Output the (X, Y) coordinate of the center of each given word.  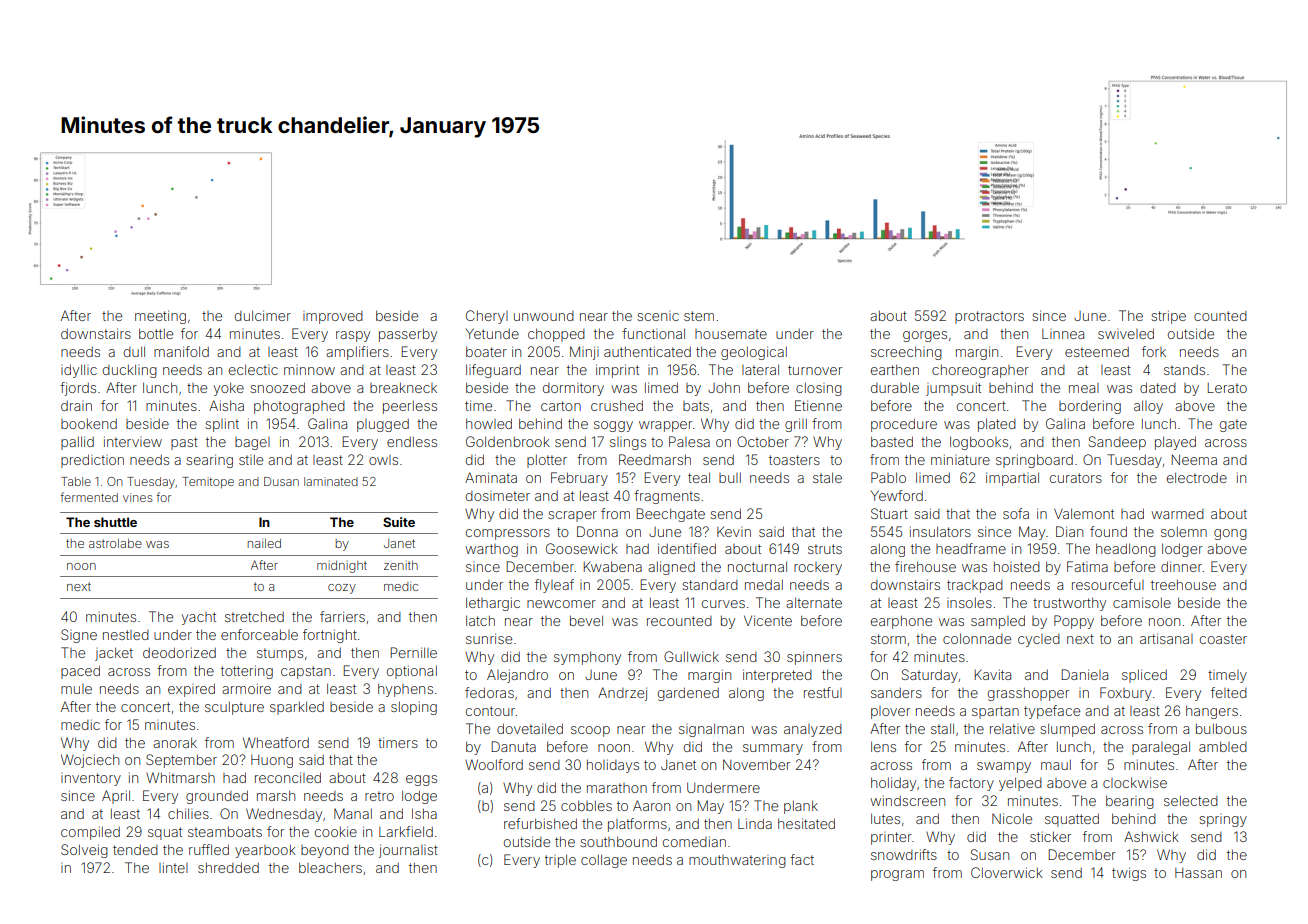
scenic (658, 316)
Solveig (84, 851)
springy (1223, 820)
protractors (989, 317)
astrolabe (115, 543)
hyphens (405, 690)
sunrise (489, 638)
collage (604, 861)
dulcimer (263, 315)
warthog (491, 550)
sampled (998, 622)
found (1108, 531)
